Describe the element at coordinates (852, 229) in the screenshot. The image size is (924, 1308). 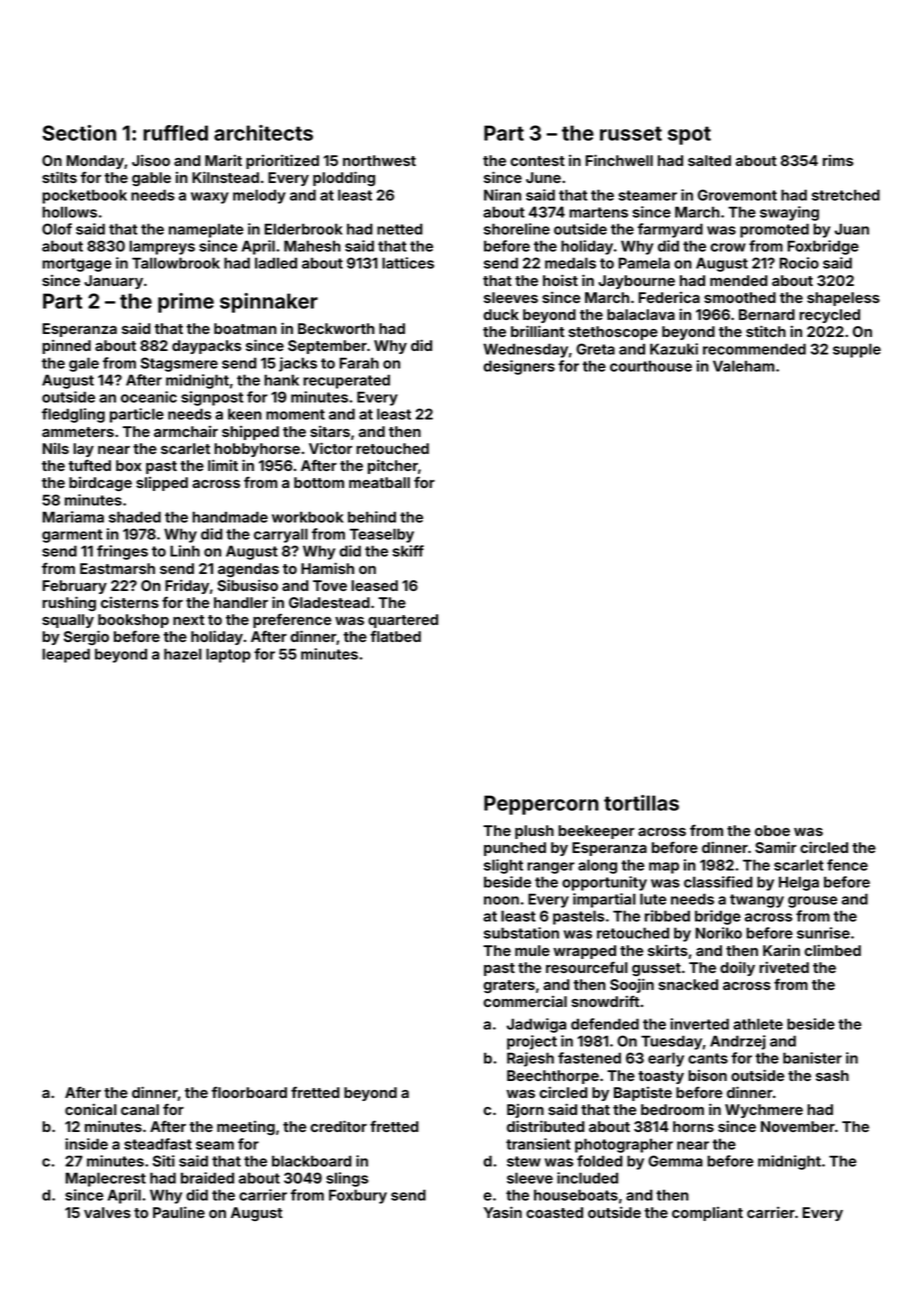
I see `Juan` at that location.
